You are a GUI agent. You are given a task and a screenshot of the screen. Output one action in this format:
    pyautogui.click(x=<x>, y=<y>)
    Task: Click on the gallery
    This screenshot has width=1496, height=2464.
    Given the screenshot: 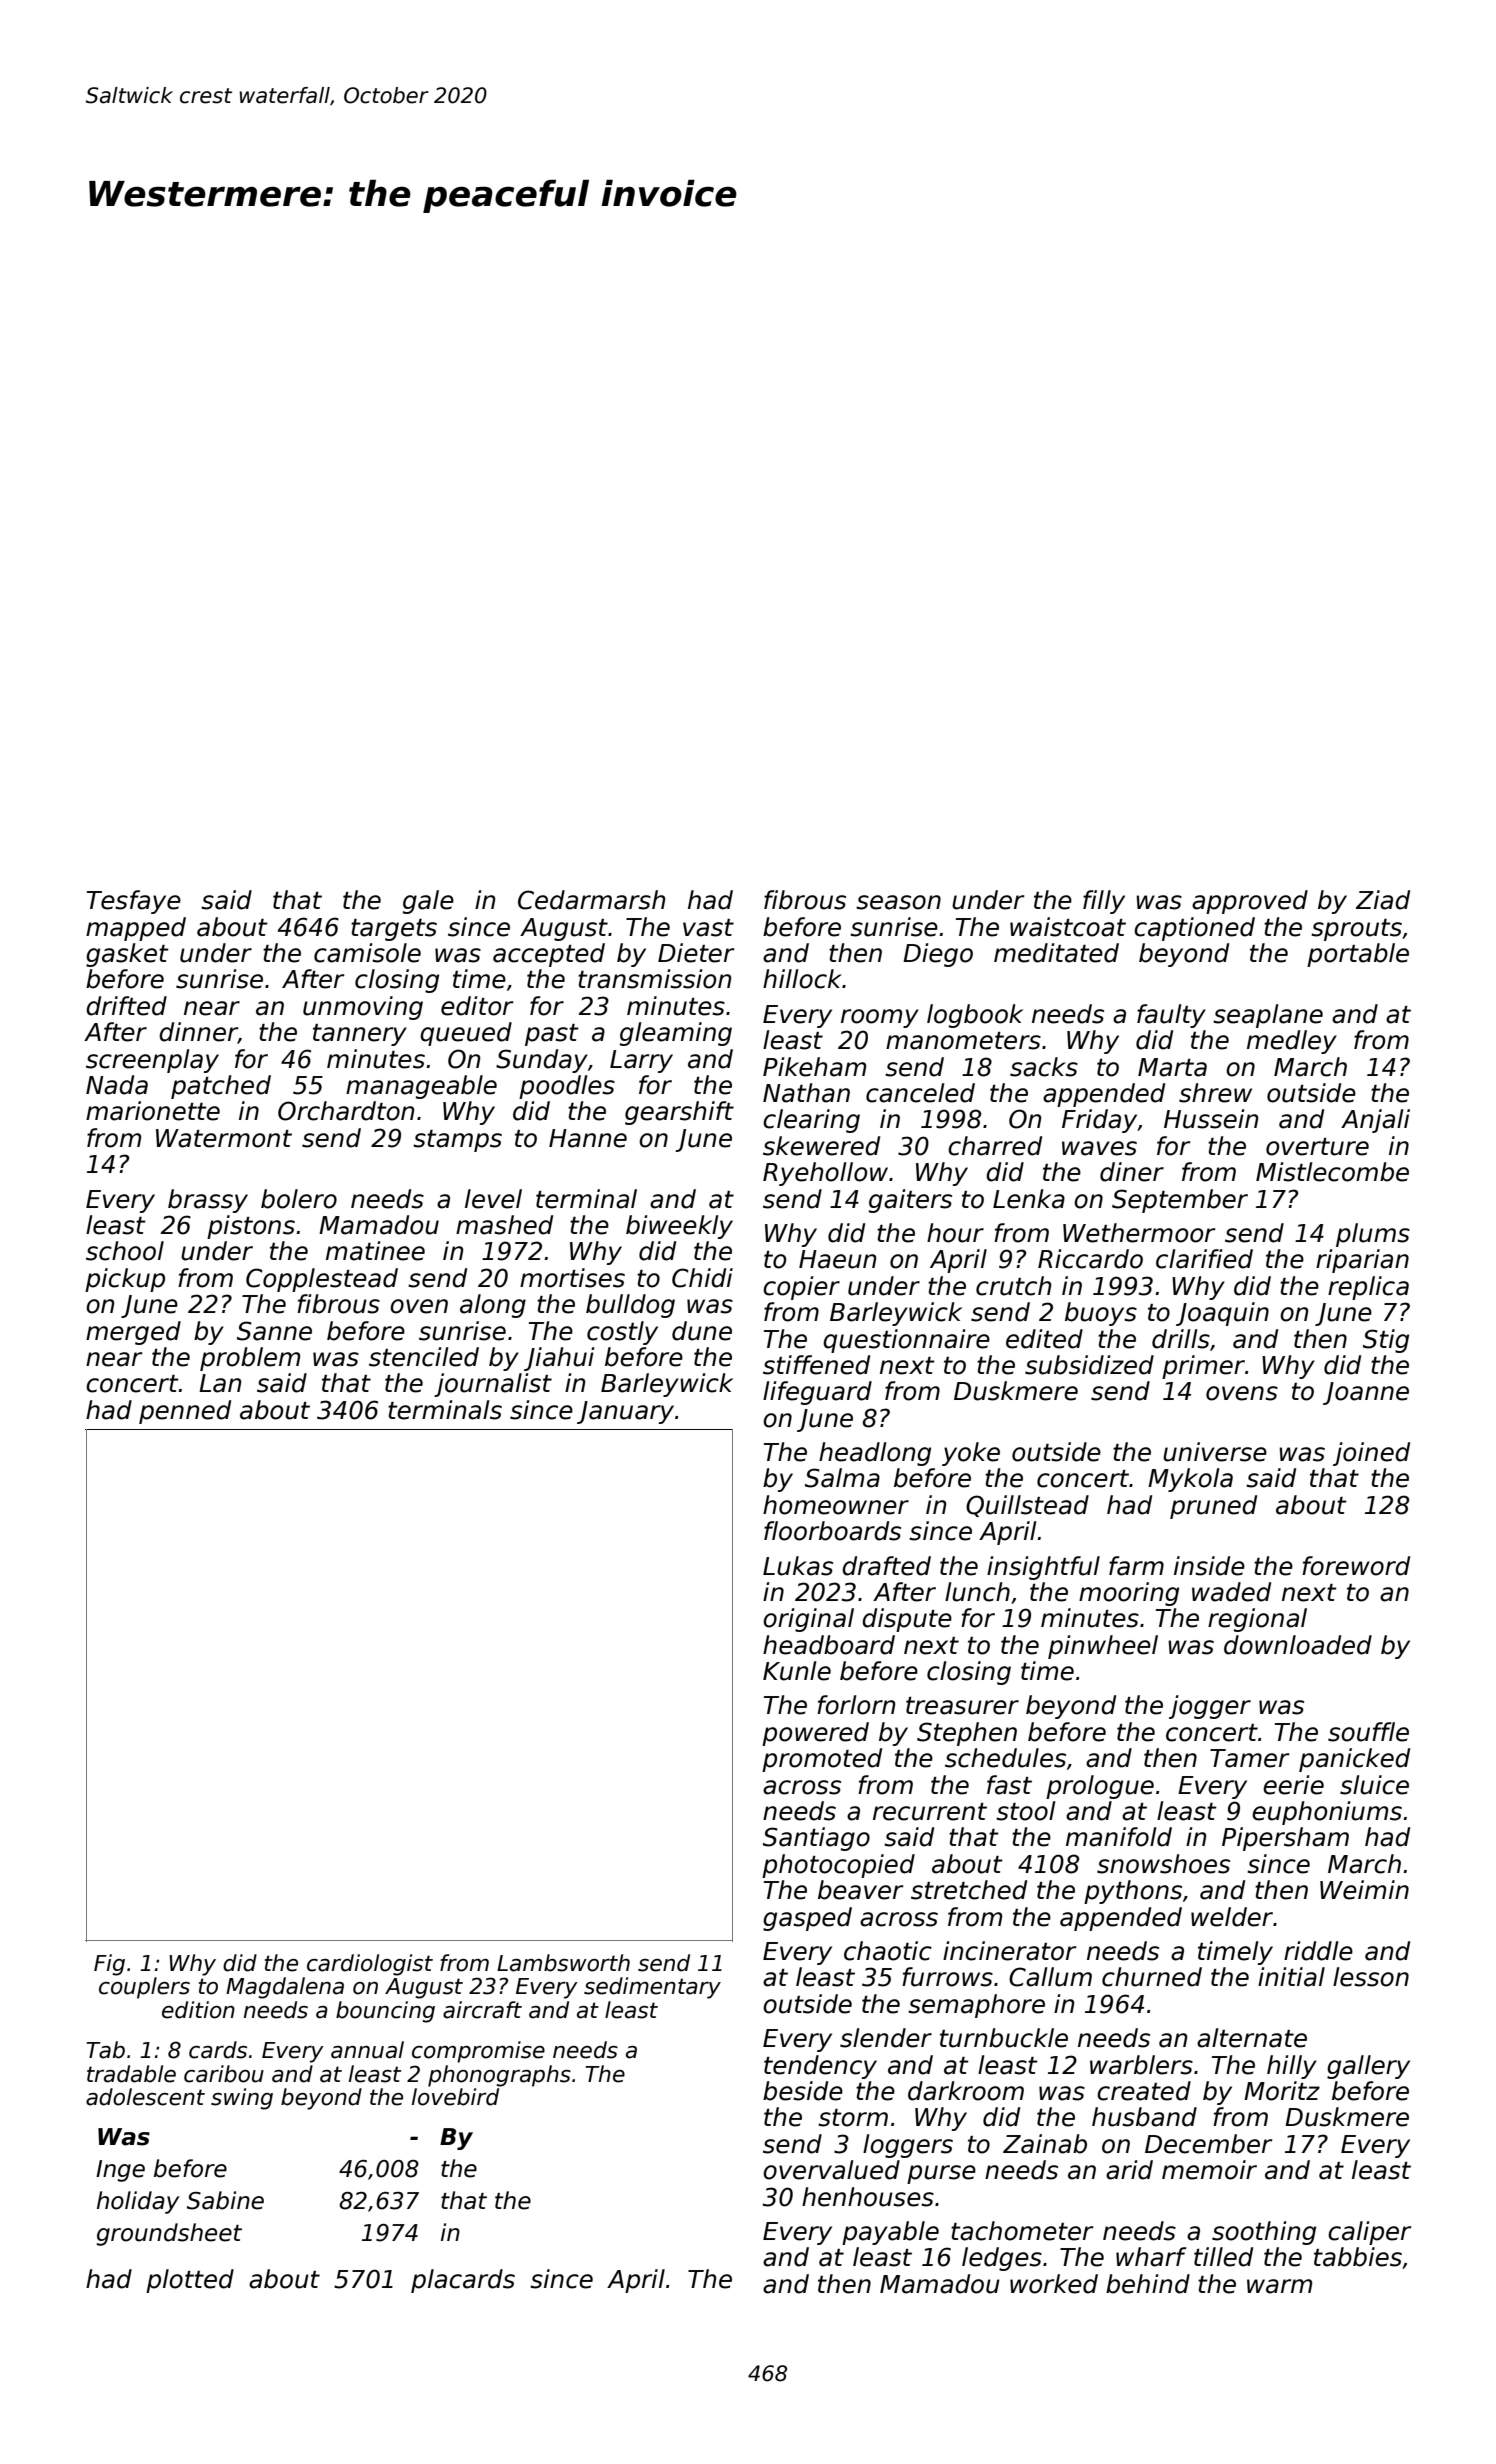 What is the action you would take?
    pyautogui.click(x=1368, y=2067)
